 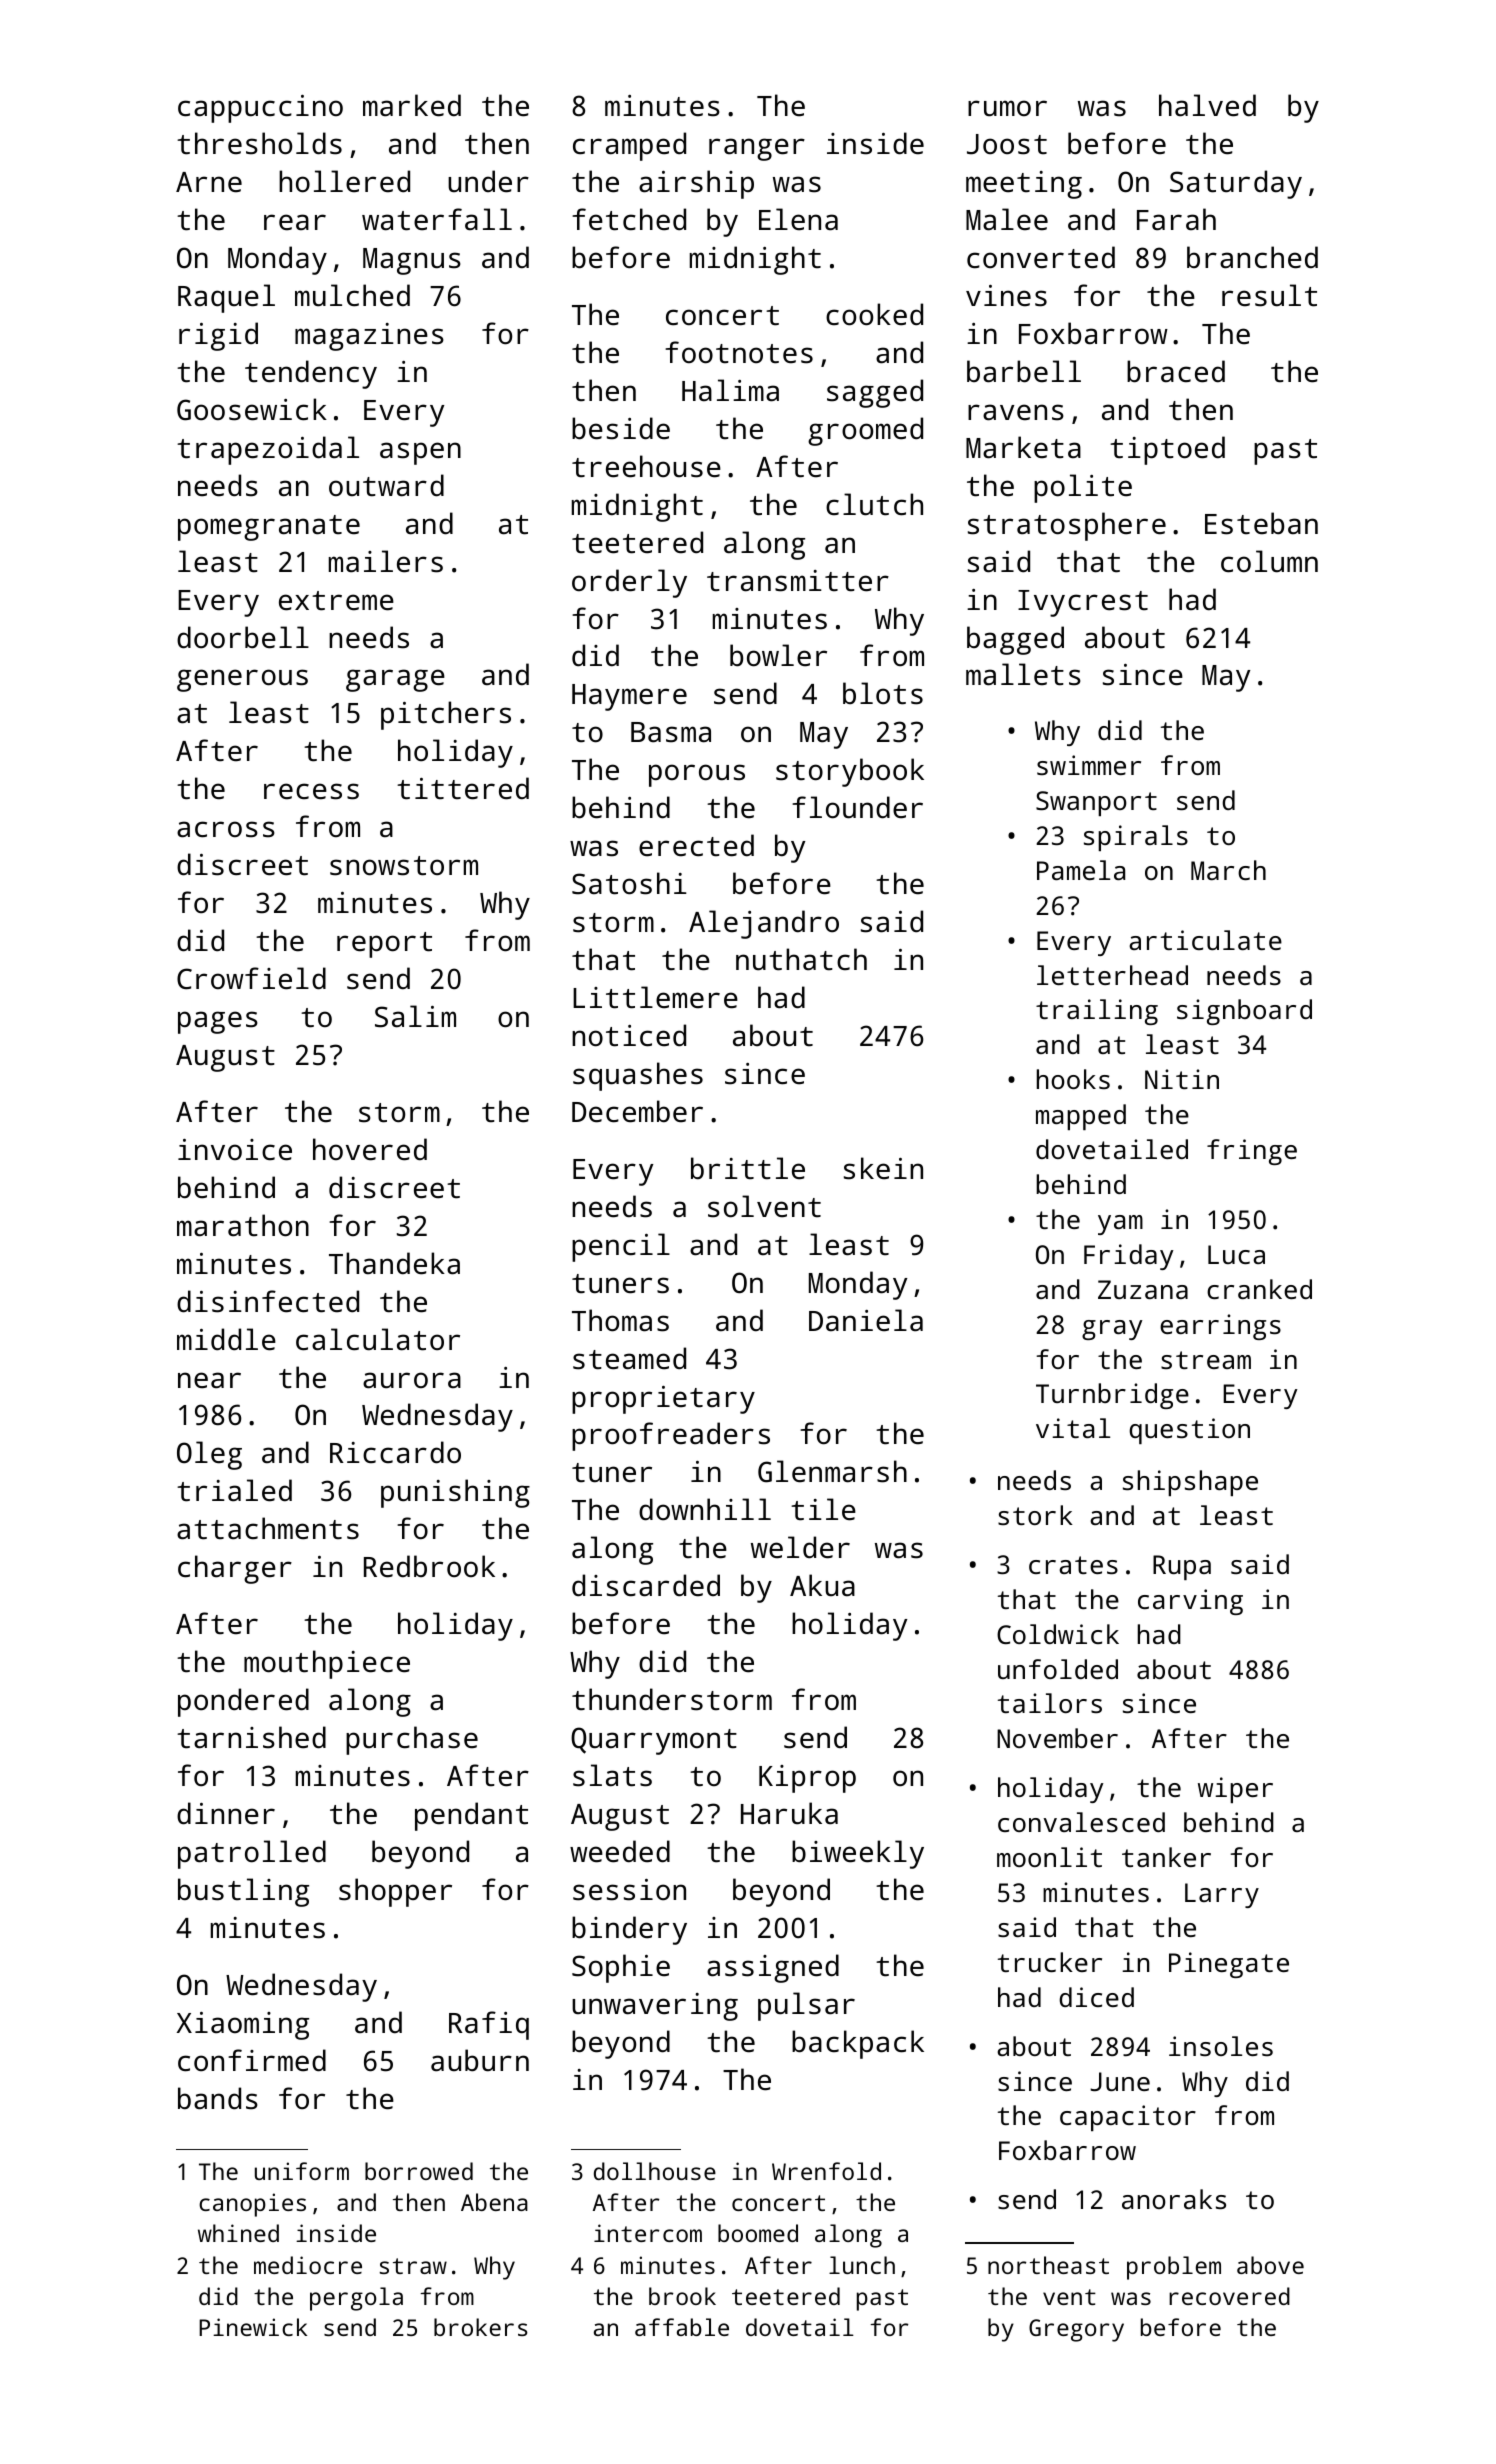 What do you see at coordinates (629, 146) in the document?
I see `cramped` at bounding box center [629, 146].
